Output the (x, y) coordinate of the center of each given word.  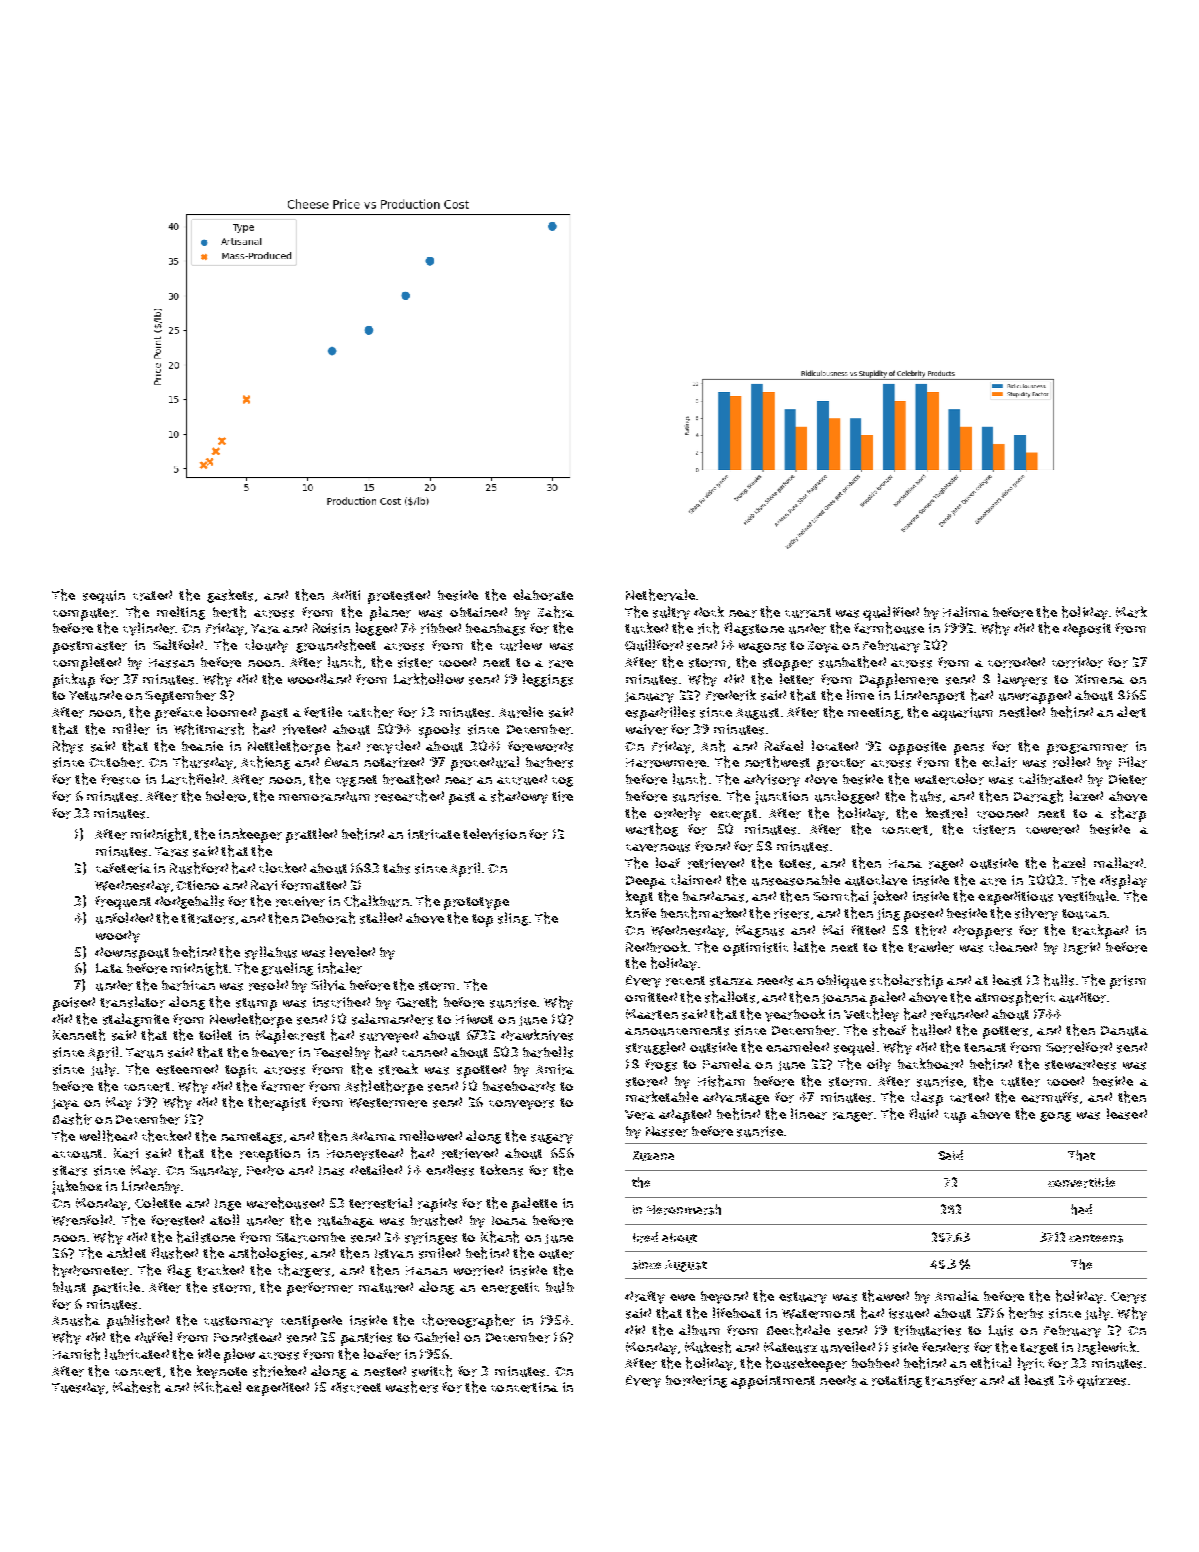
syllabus (271, 953)
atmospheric (1015, 998)
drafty (645, 1297)
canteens (1096, 1238)
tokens (501, 1170)
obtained (478, 612)
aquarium (962, 714)
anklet (126, 1252)
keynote (222, 1372)
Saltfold (178, 644)
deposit (1087, 630)
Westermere (388, 1103)
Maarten (652, 1014)
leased (1127, 1114)
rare (561, 664)
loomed (231, 711)
